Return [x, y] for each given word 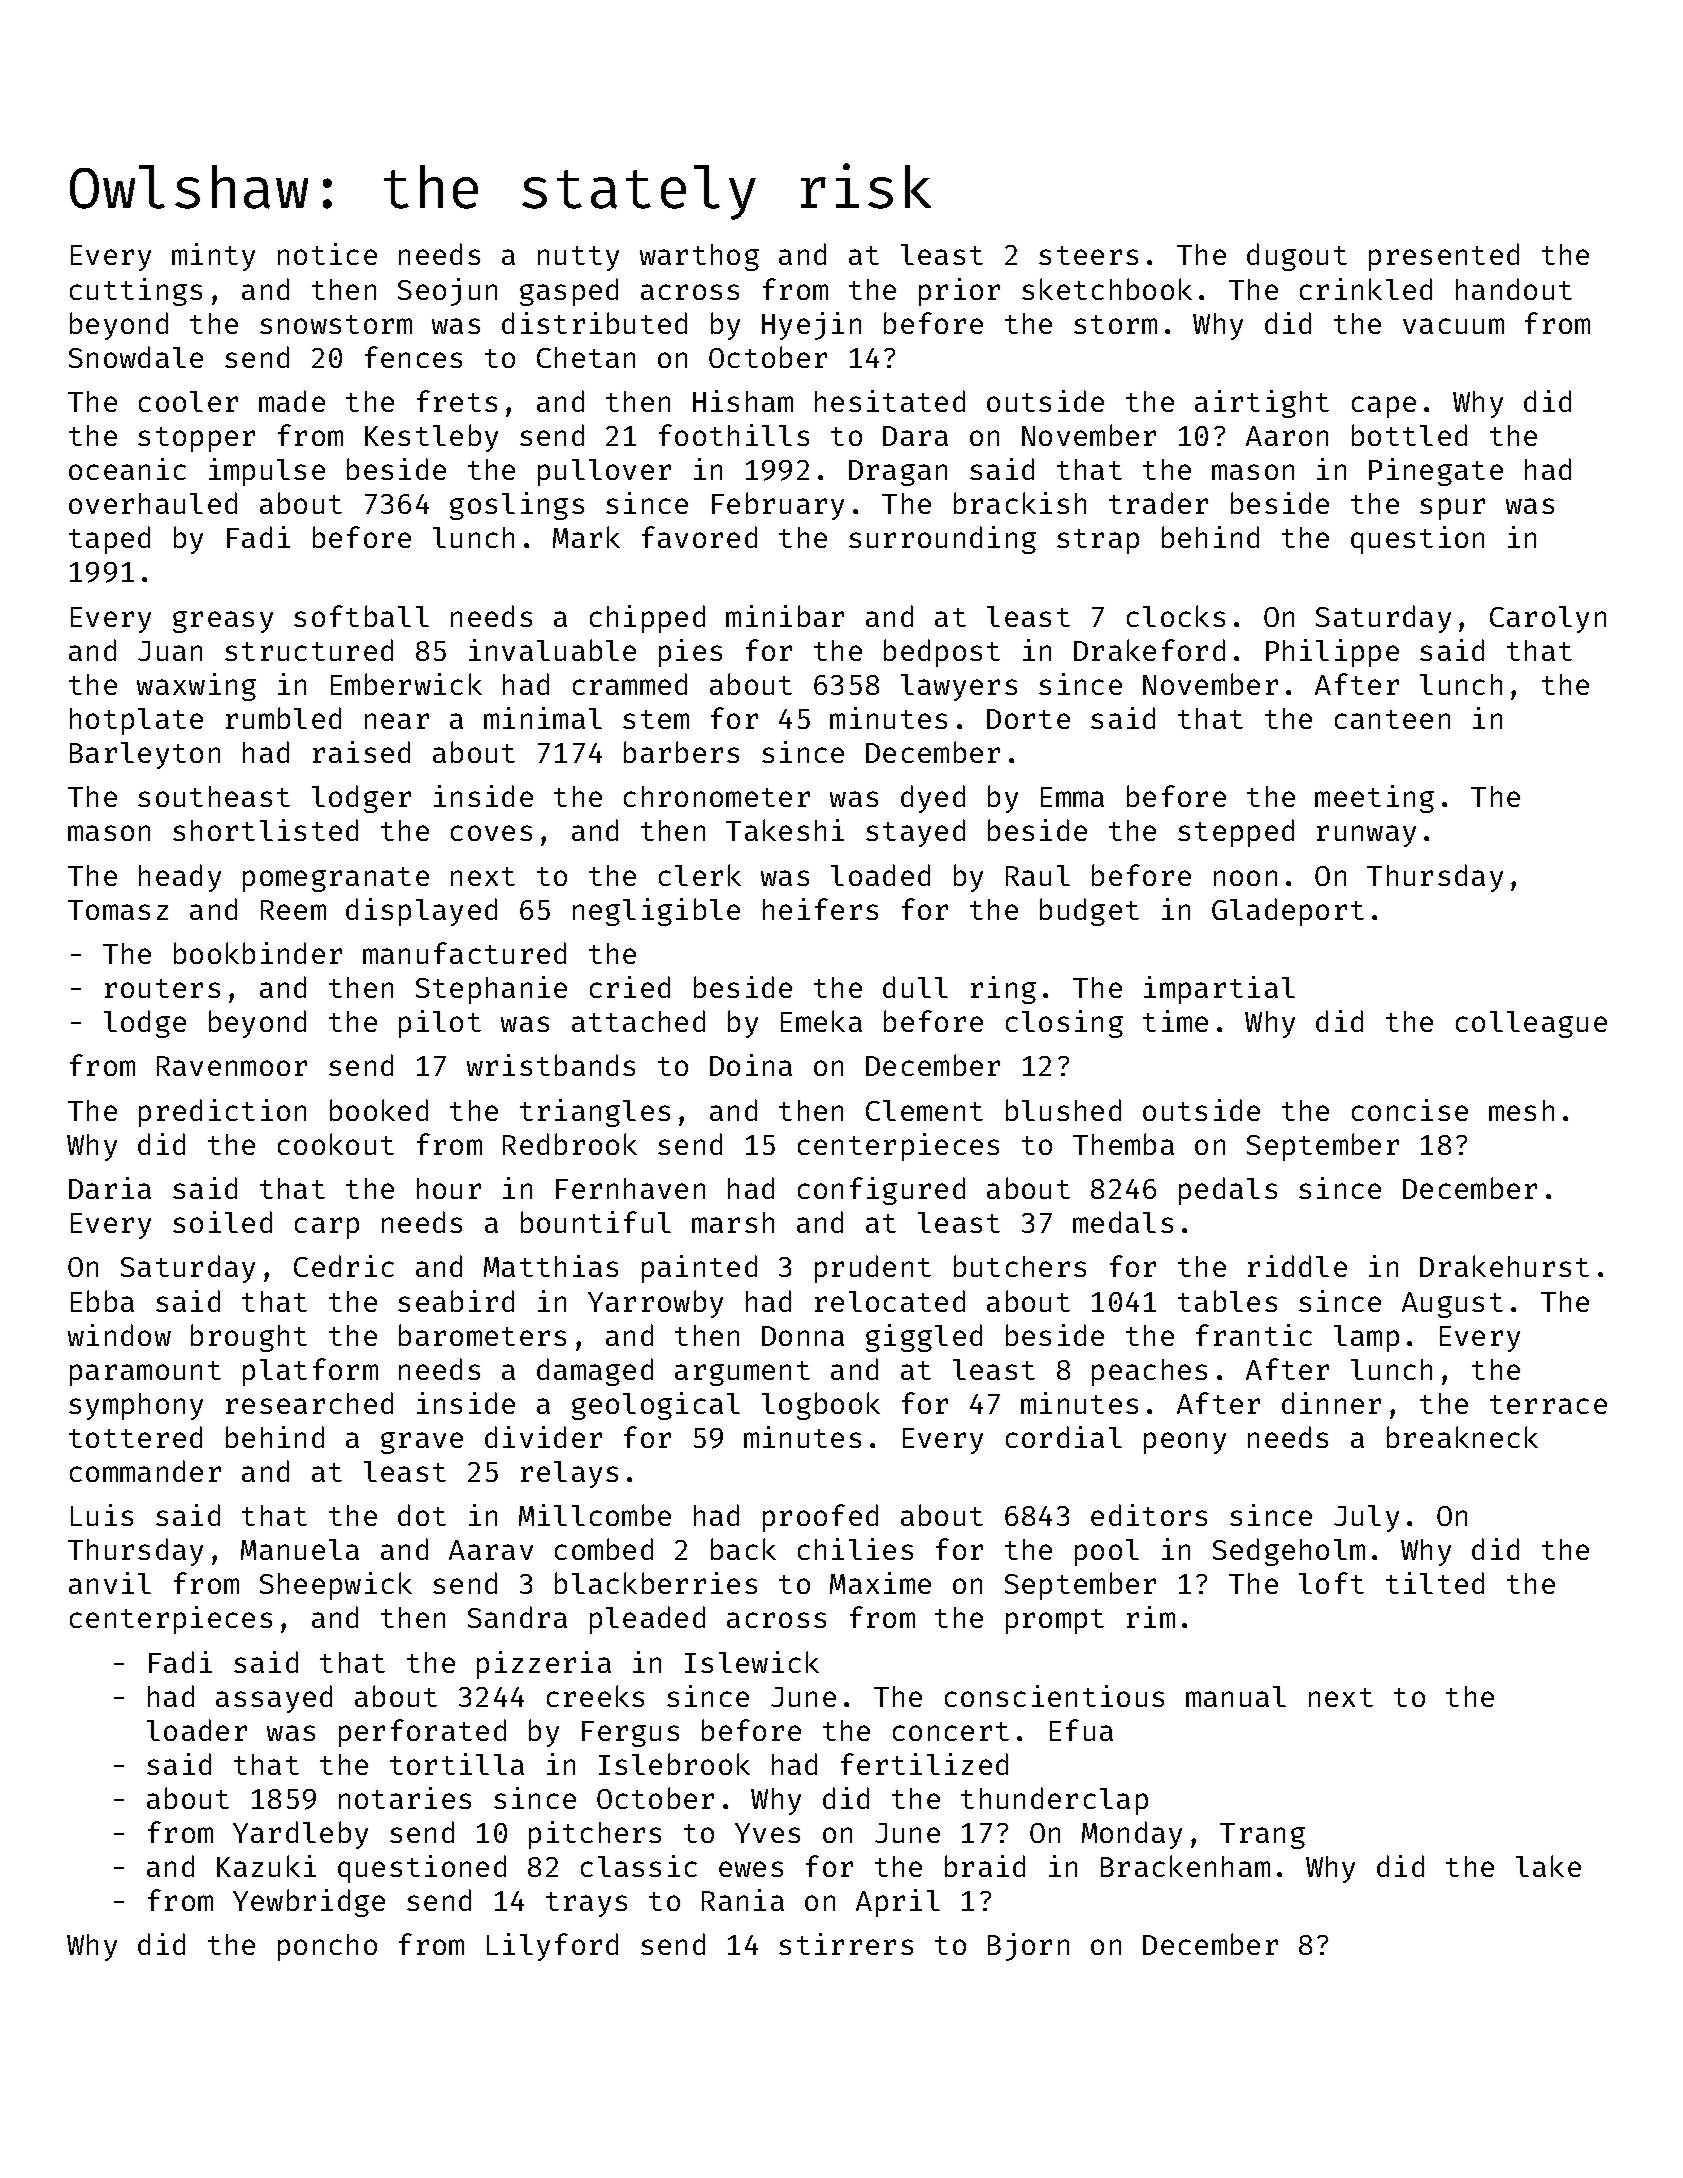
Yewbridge [309, 1903]
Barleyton [145, 755]
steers [1088, 255]
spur [1452, 509]
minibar [785, 616]
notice [327, 254]
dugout [1297, 257]
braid [985, 1866]
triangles [595, 1113]
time [1175, 1021]
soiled [222, 1222]
